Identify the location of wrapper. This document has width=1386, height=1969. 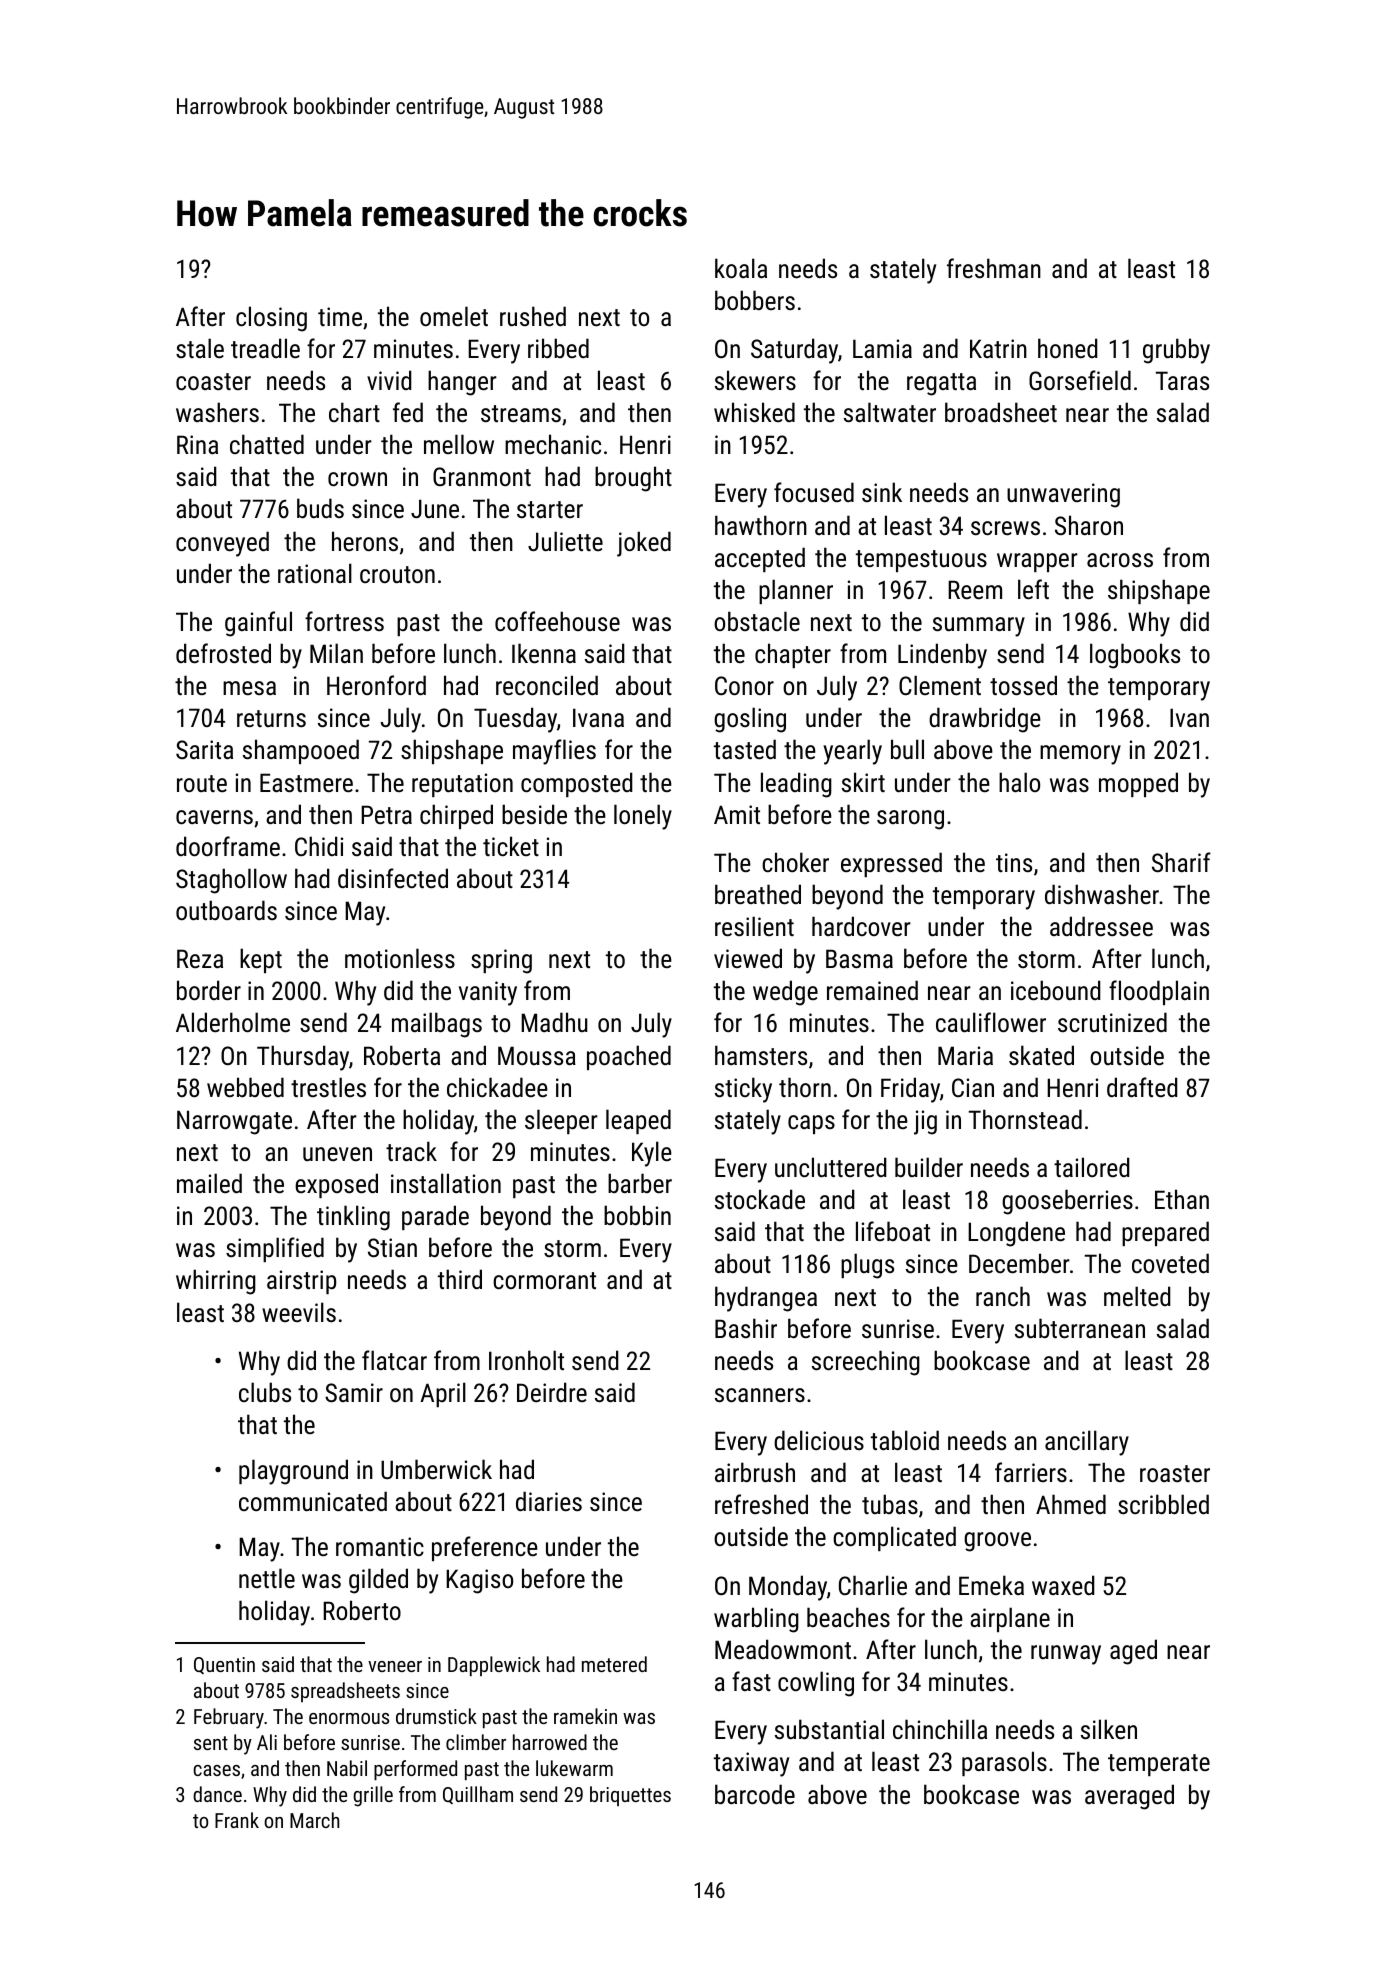
(1037, 562).
